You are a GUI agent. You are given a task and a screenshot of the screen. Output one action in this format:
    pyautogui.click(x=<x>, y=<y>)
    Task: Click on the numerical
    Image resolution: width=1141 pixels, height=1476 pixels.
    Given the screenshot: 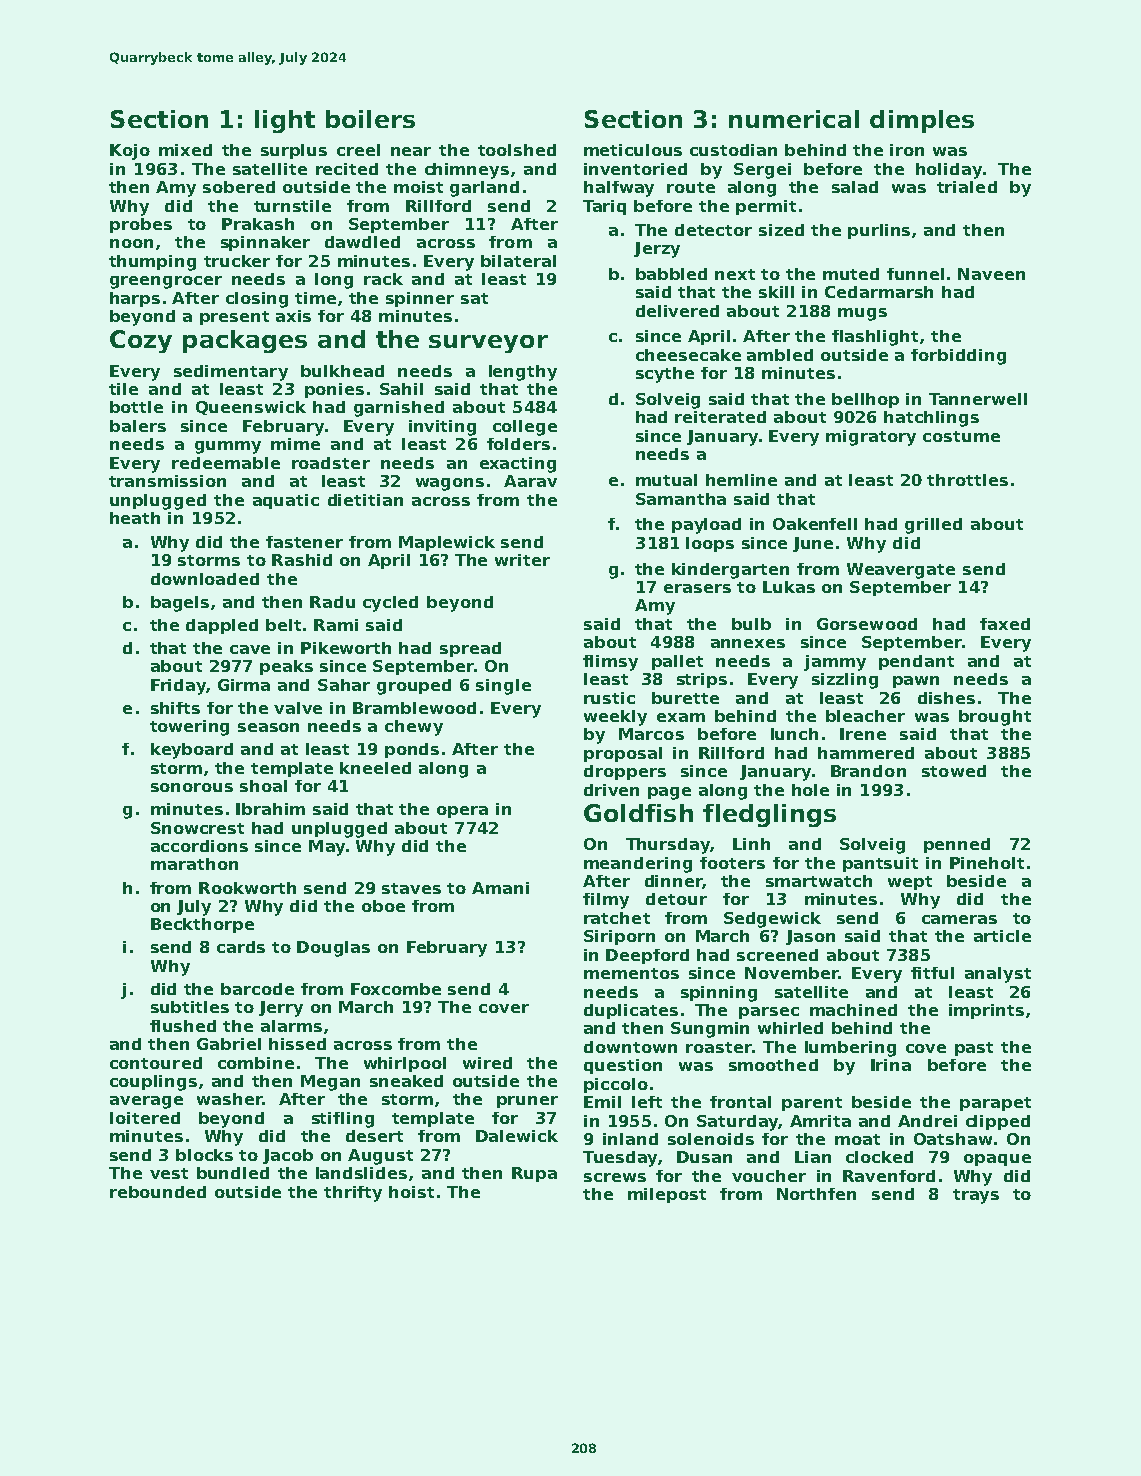 What is the action you would take?
    pyautogui.click(x=794, y=119)
